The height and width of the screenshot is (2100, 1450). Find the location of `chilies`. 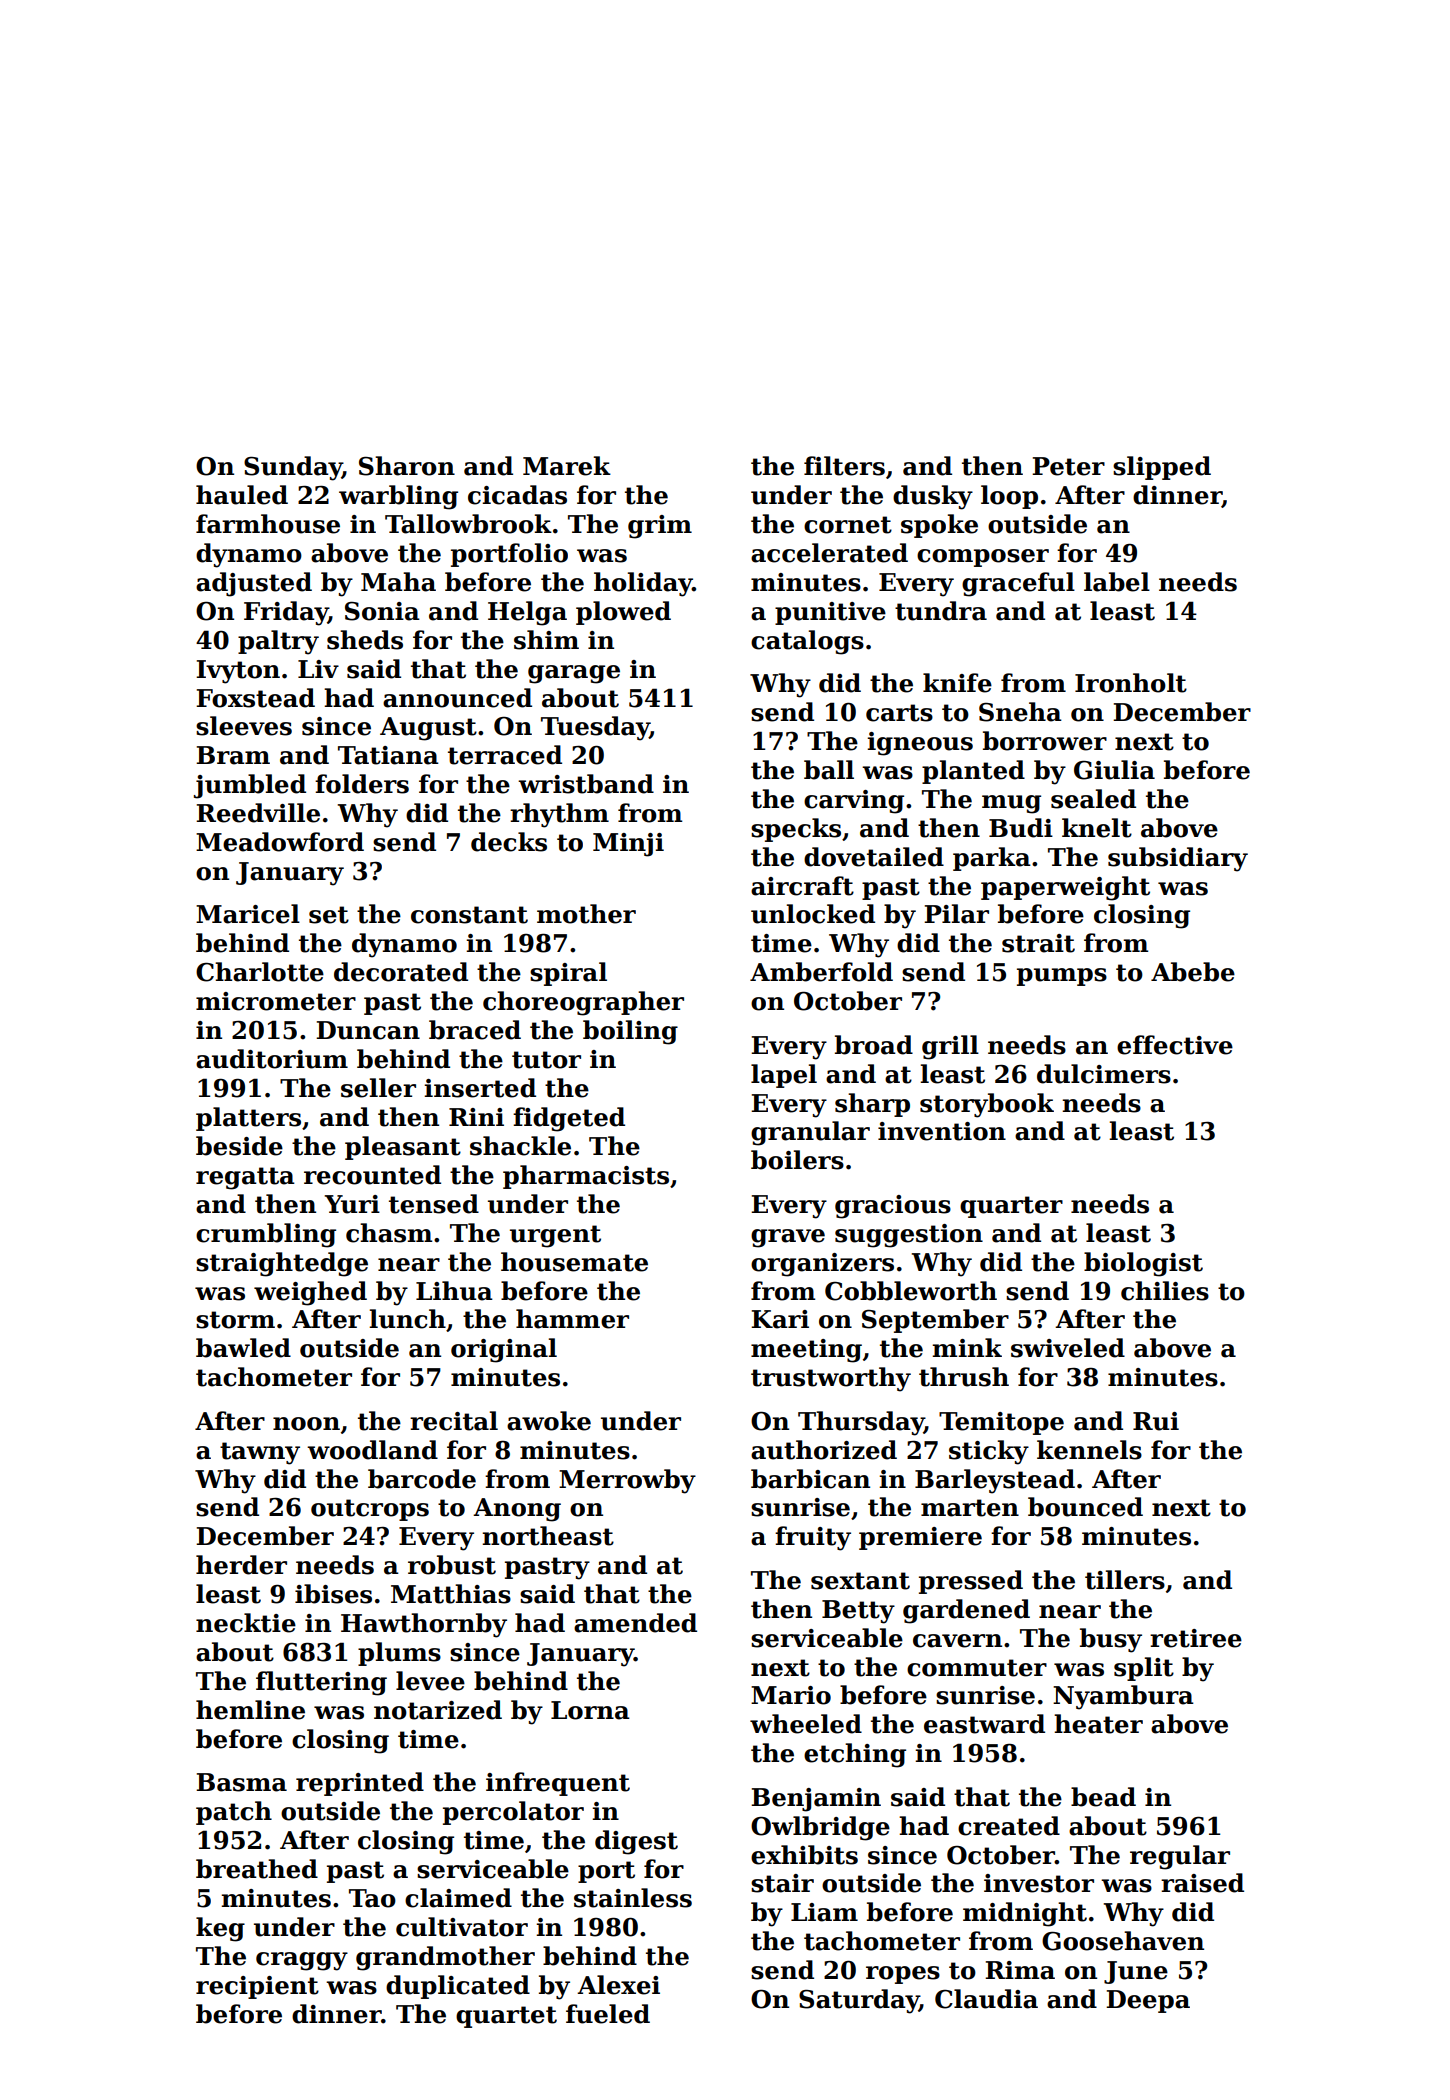

chilies is located at coordinates (1165, 1291).
